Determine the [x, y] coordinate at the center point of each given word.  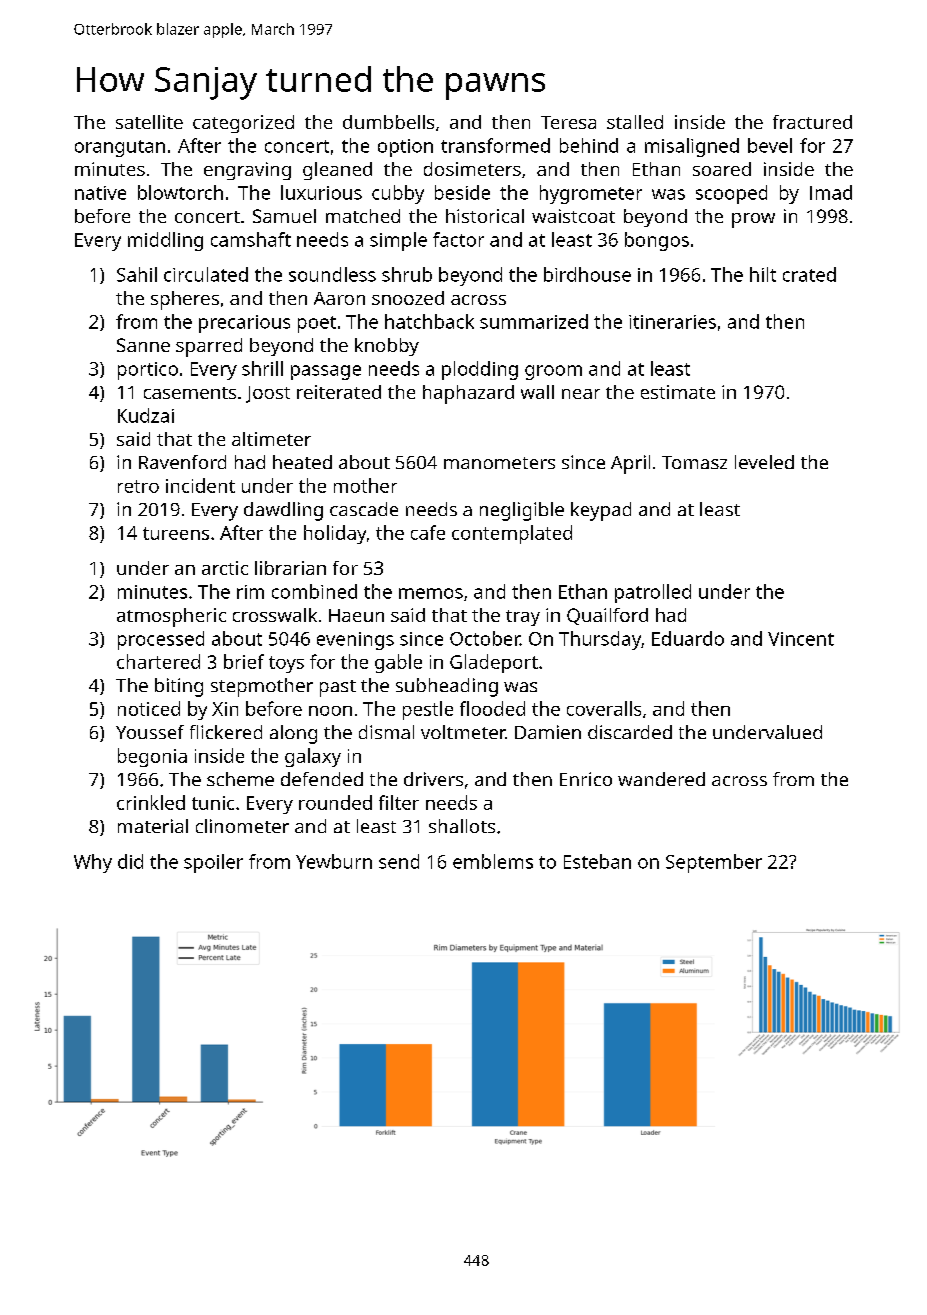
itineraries [672, 322]
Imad [831, 192]
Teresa [568, 122]
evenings [355, 641]
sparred [209, 347]
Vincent [801, 639]
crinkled [151, 802]
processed [161, 640]
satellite [149, 122]
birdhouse [587, 274]
